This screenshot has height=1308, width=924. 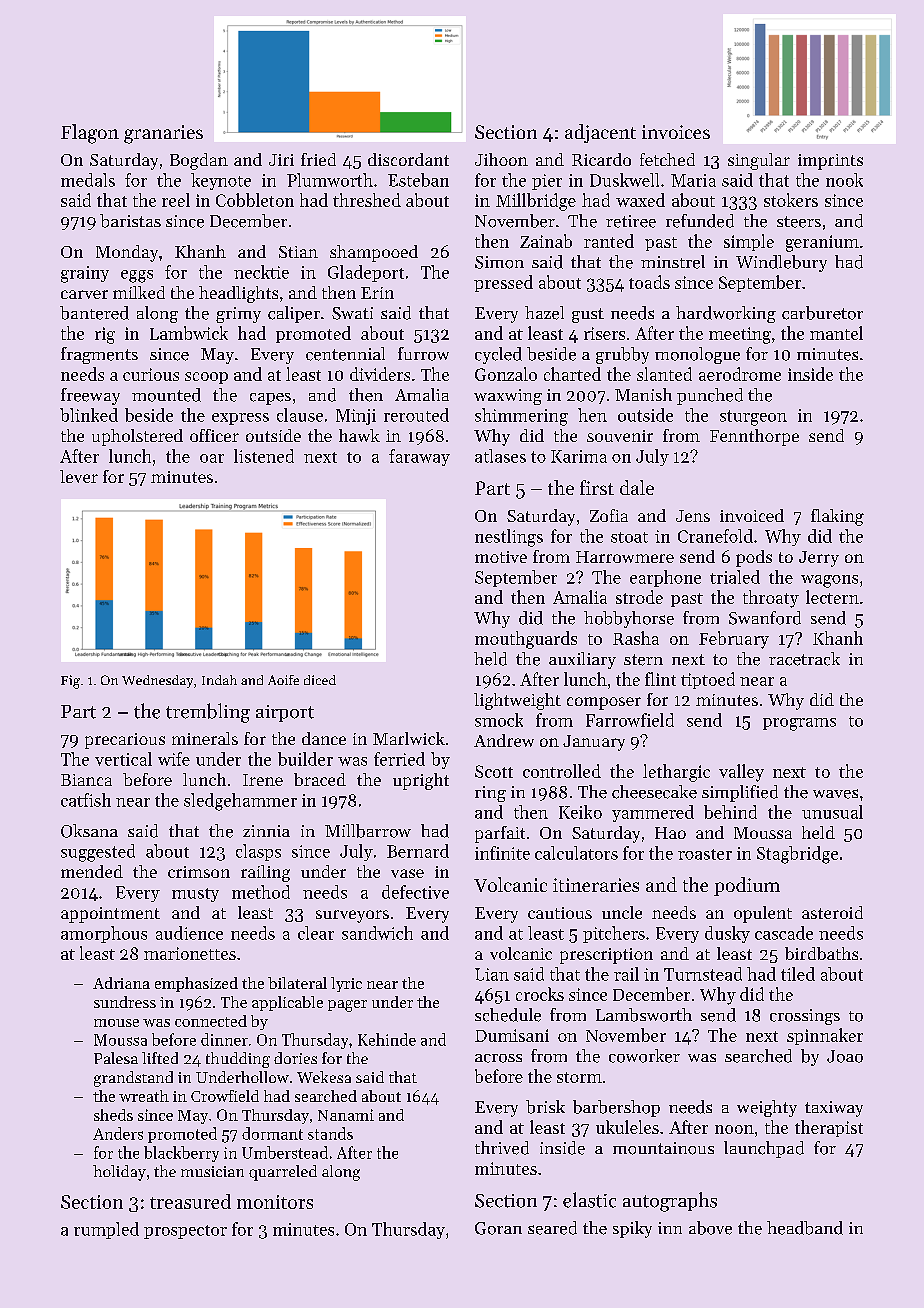 What do you see at coordinates (99, 355) in the screenshot?
I see `fragments` at bounding box center [99, 355].
